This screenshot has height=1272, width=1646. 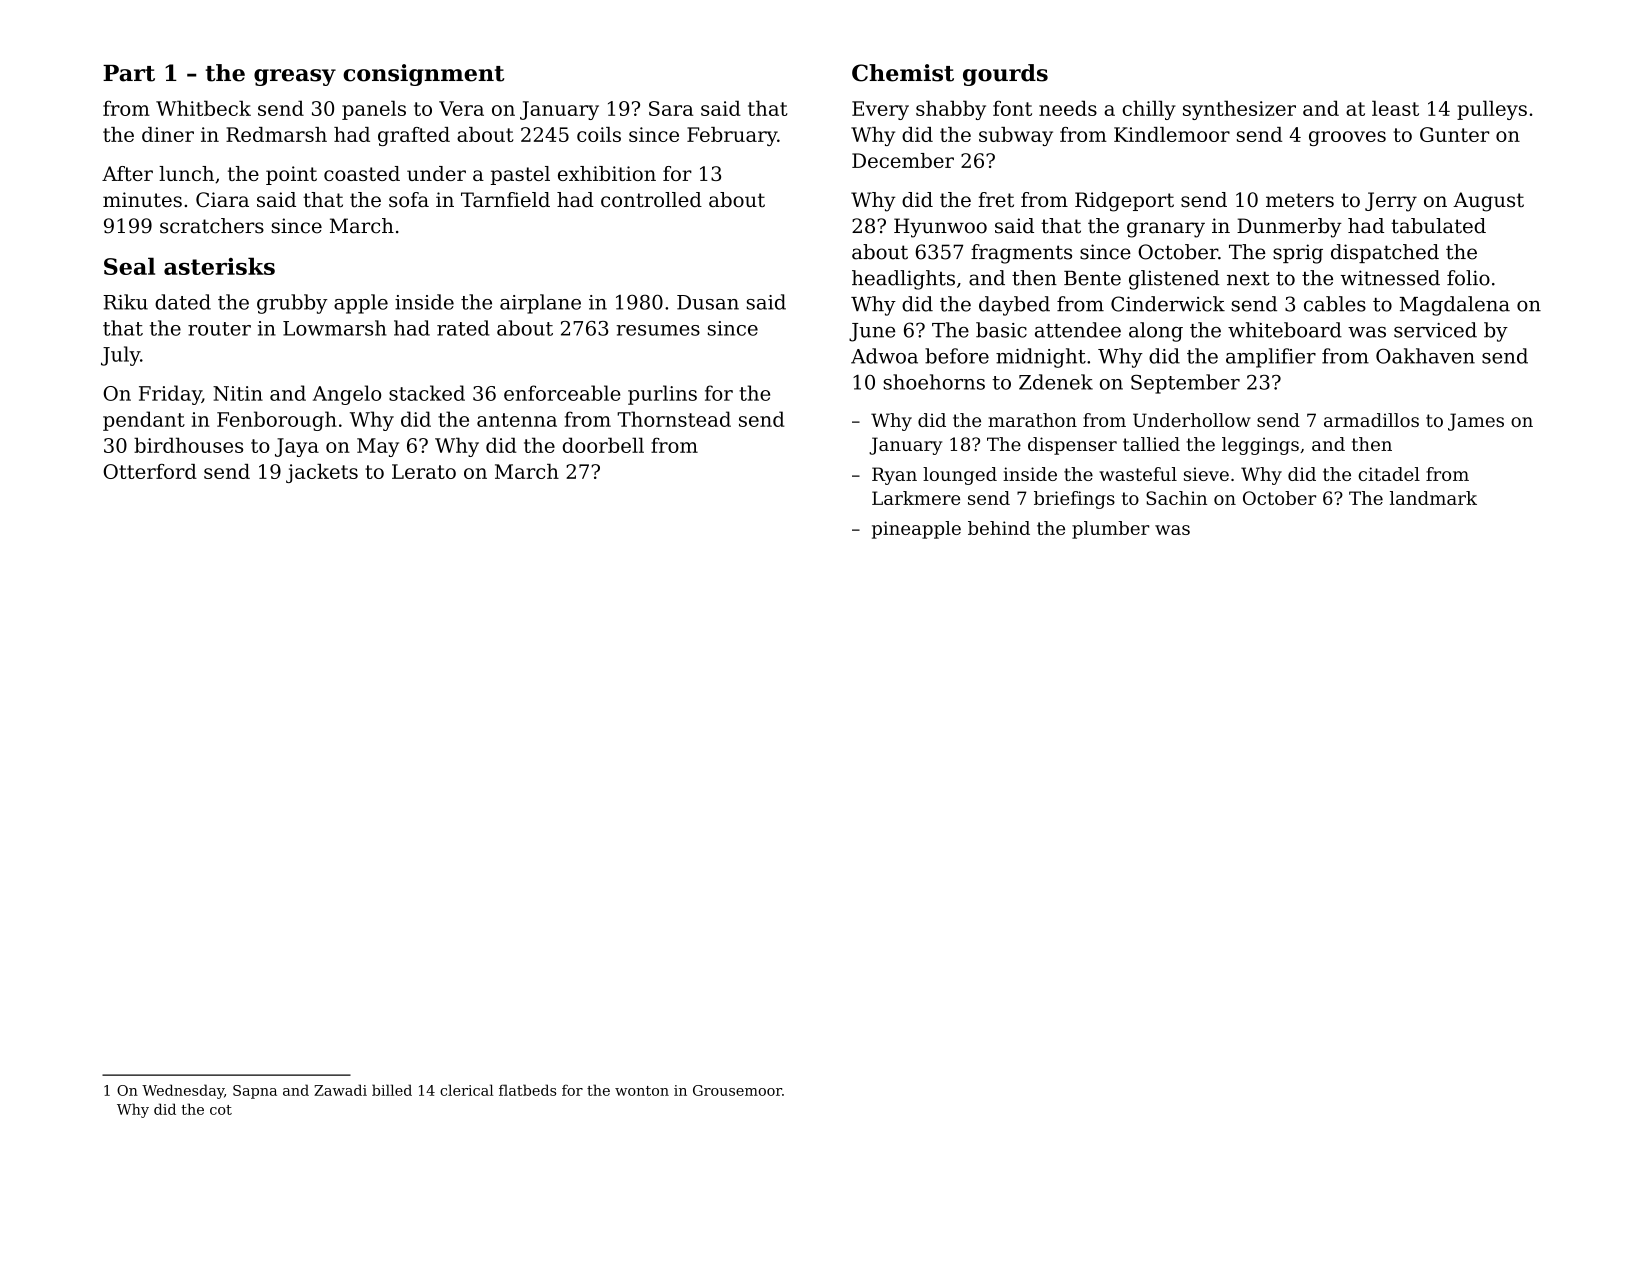 I want to click on Lerato, so click(x=424, y=471).
